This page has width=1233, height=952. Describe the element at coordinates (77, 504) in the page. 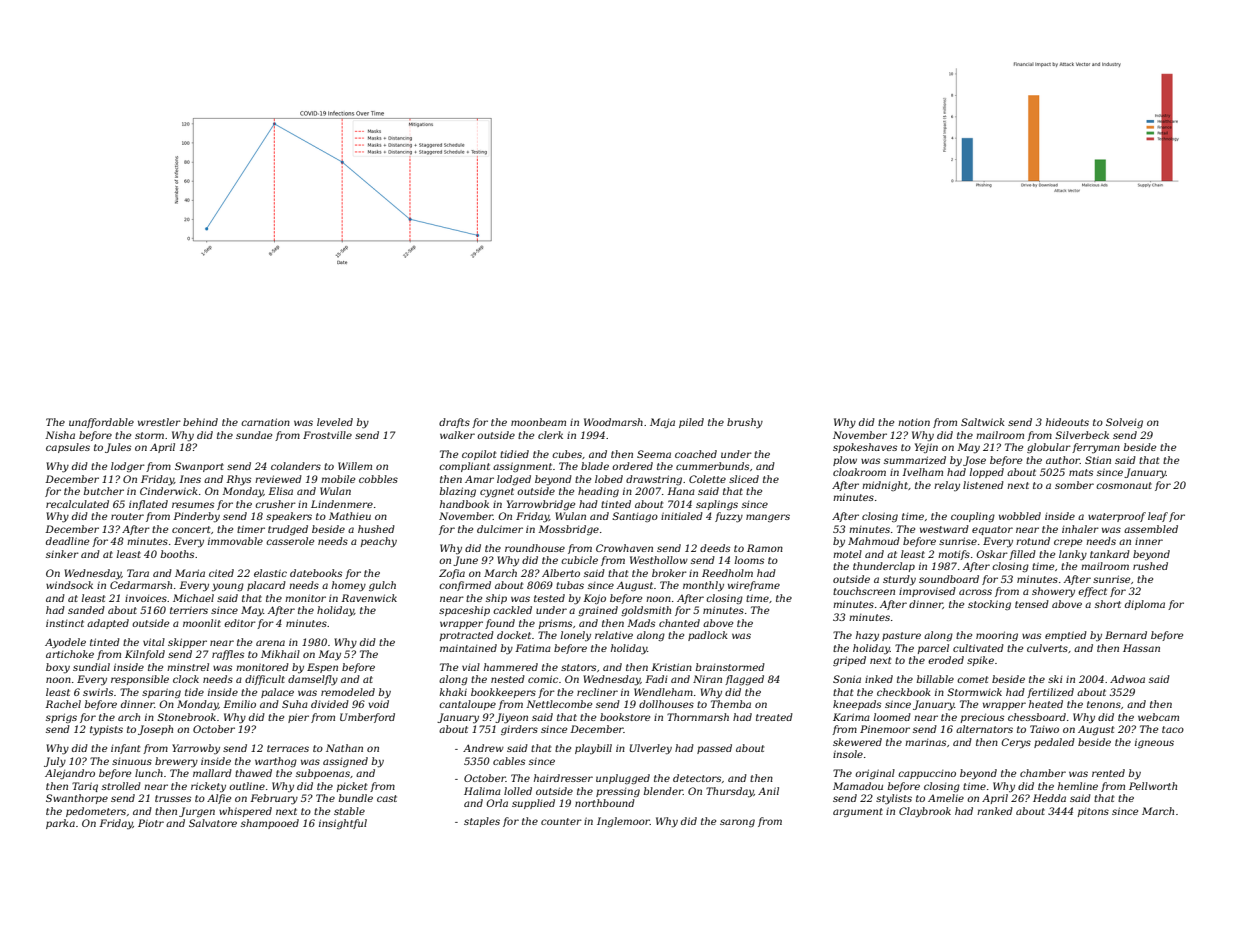

I see `recalculated` at that location.
